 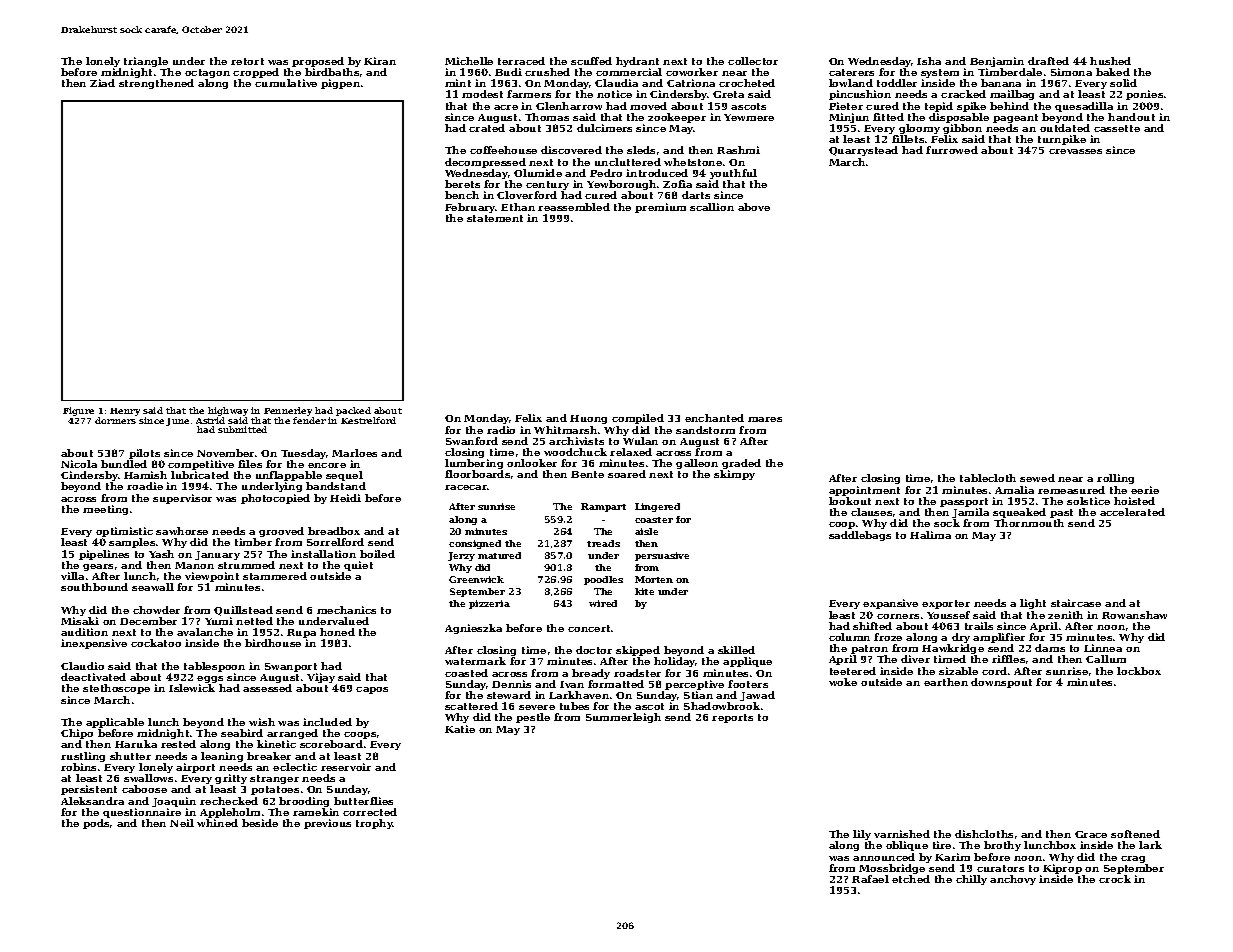 I want to click on Vijay, so click(x=321, y=678).
